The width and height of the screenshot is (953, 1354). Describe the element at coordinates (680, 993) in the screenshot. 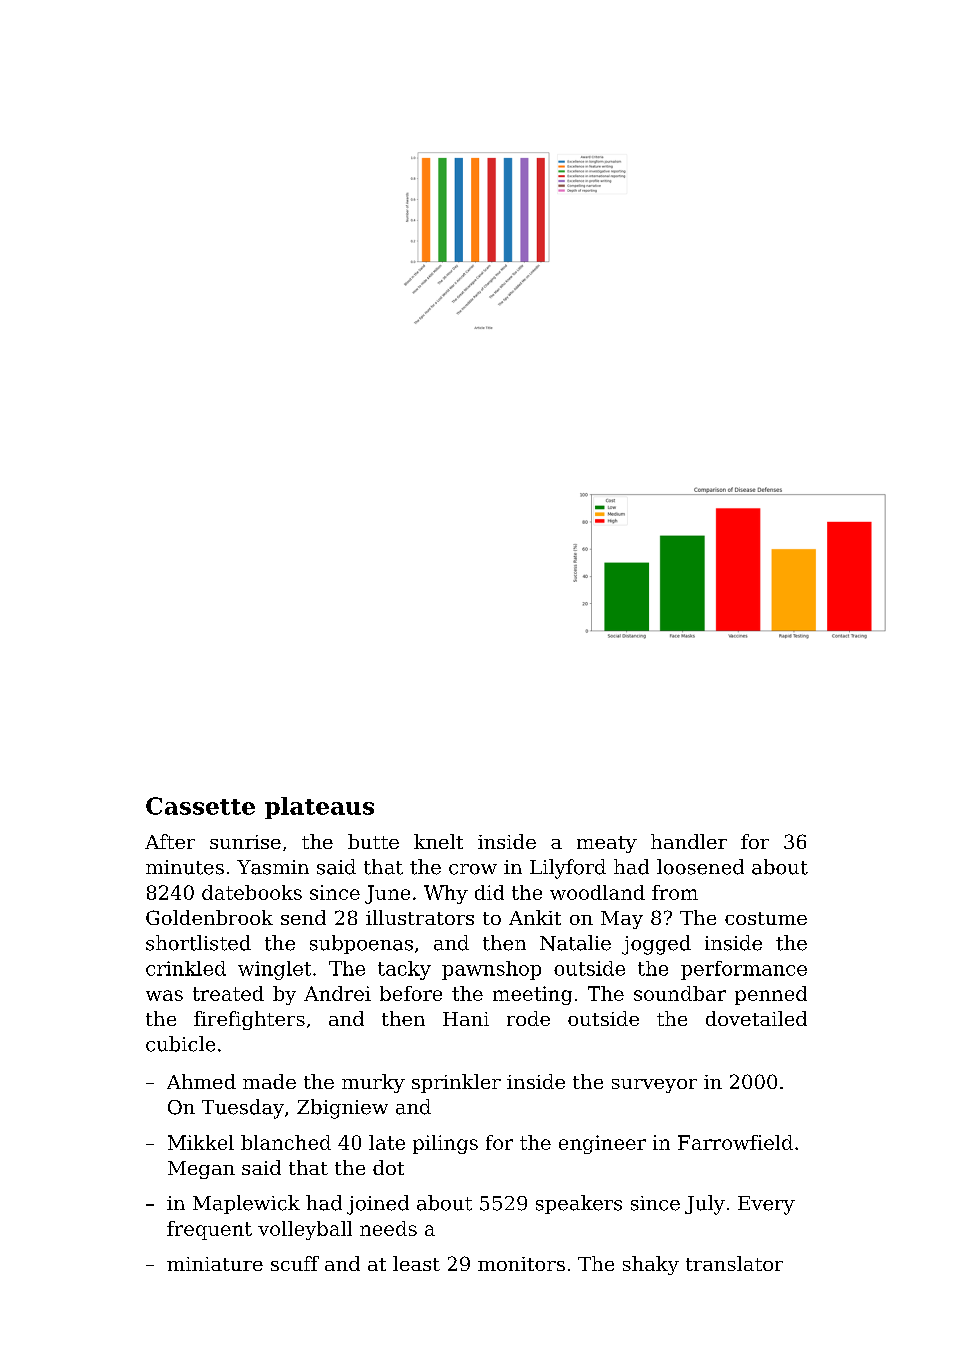

I see `soundbar` at that location.
